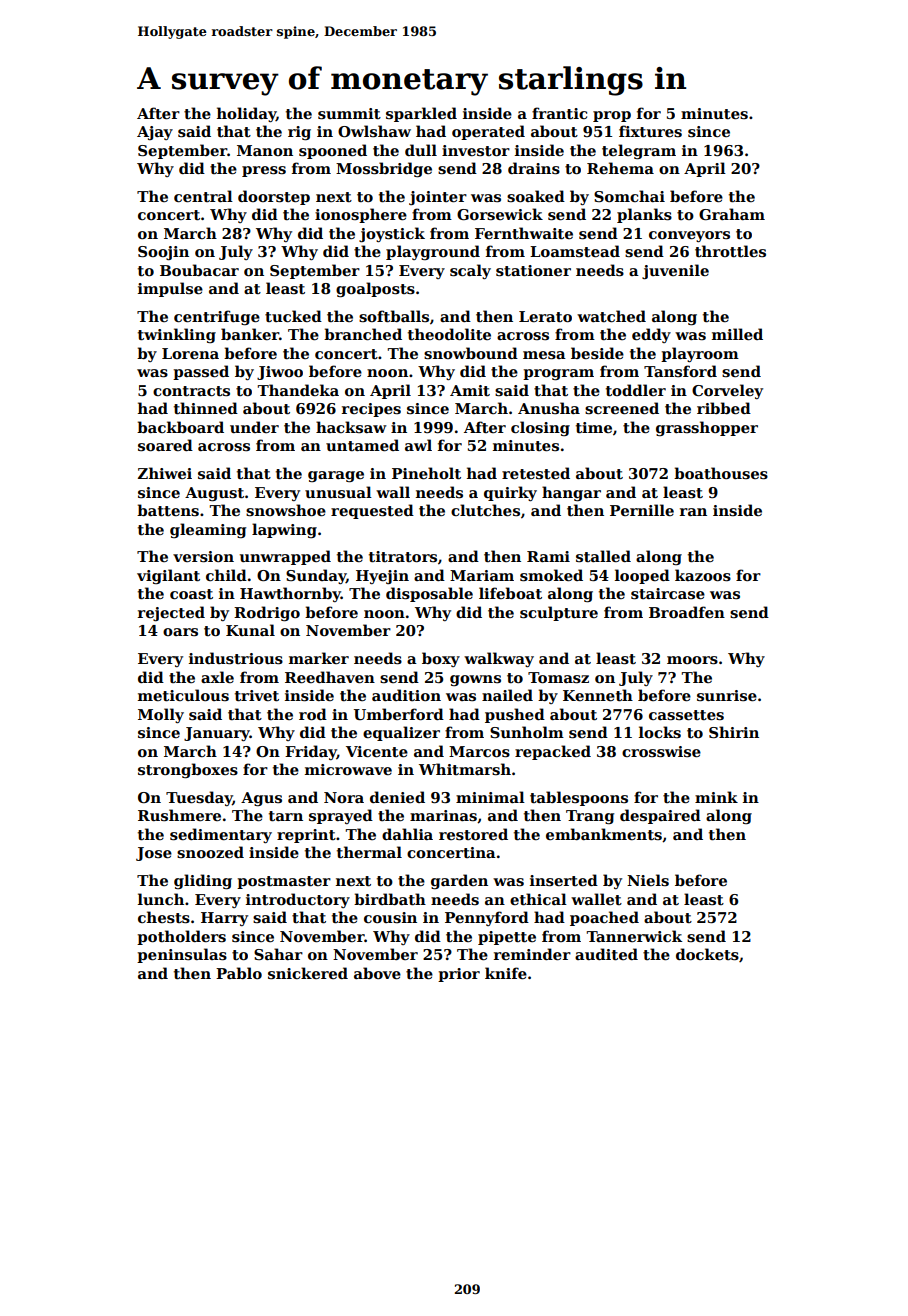 This image has width=908, height=1316. What do you see at coordinates (648, 880) in the image?
I see `Niels` at bounding box center [648, 880].
